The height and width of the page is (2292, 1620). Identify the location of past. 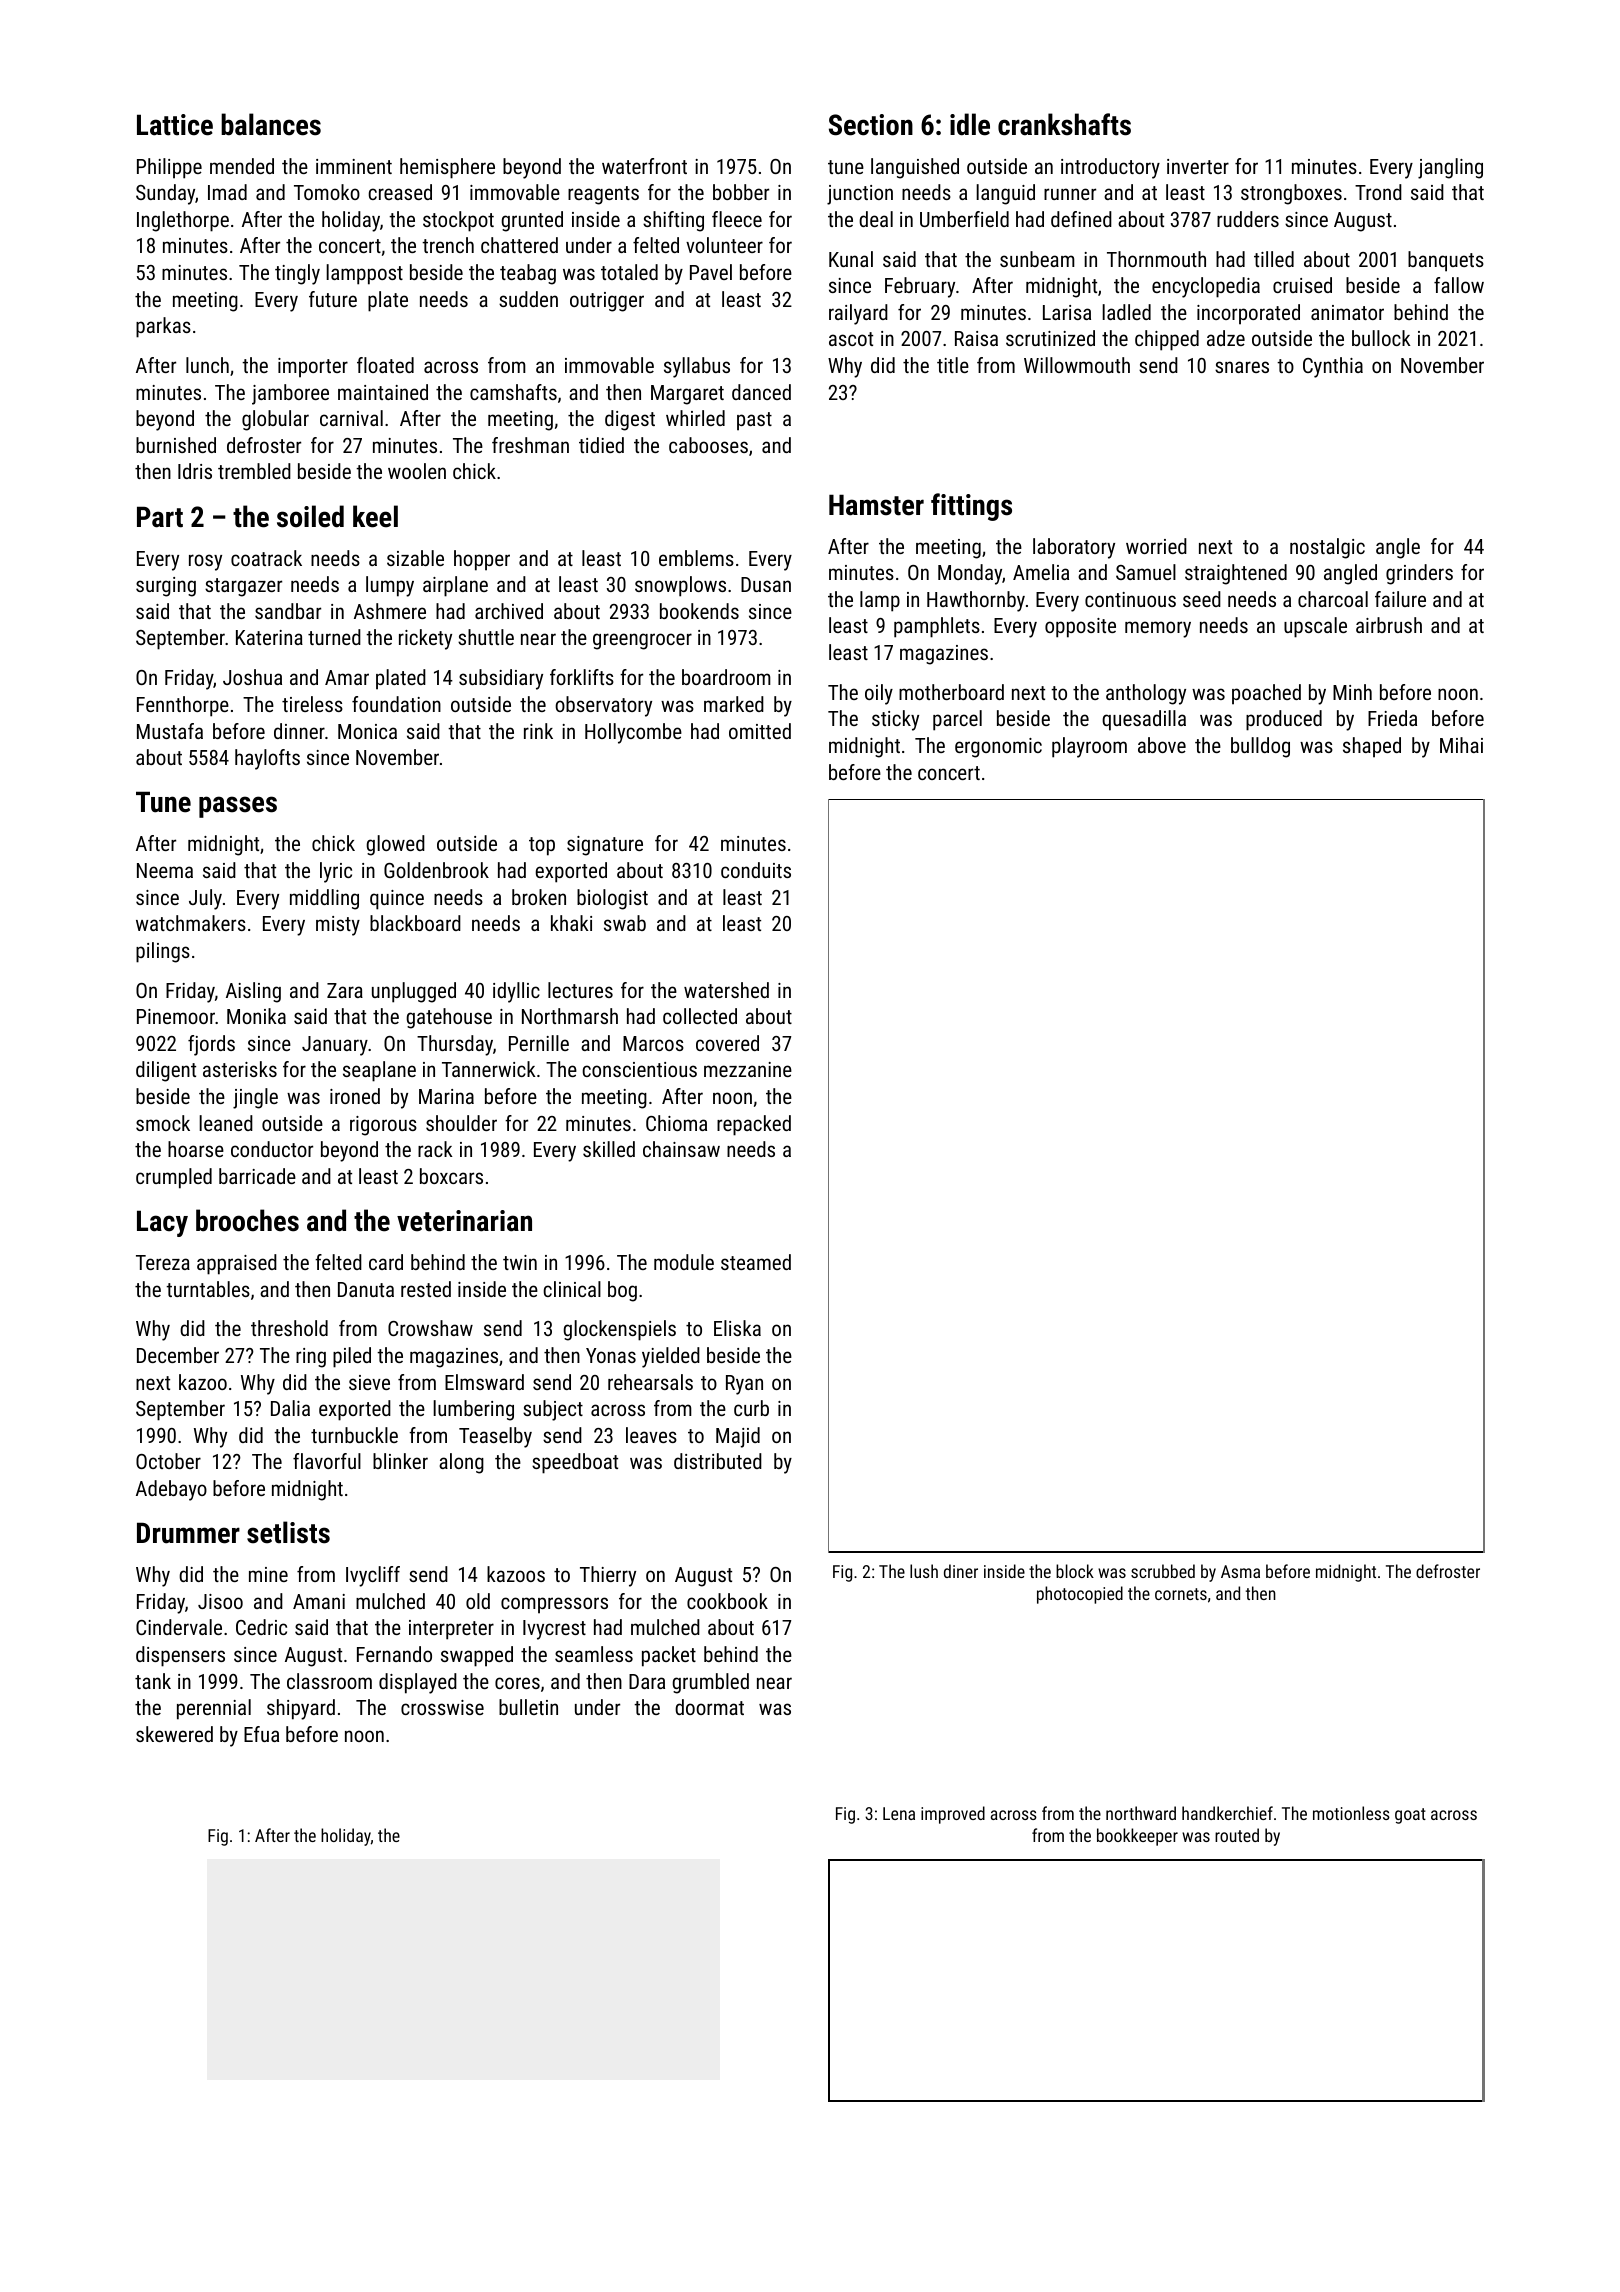
(754, 421).
